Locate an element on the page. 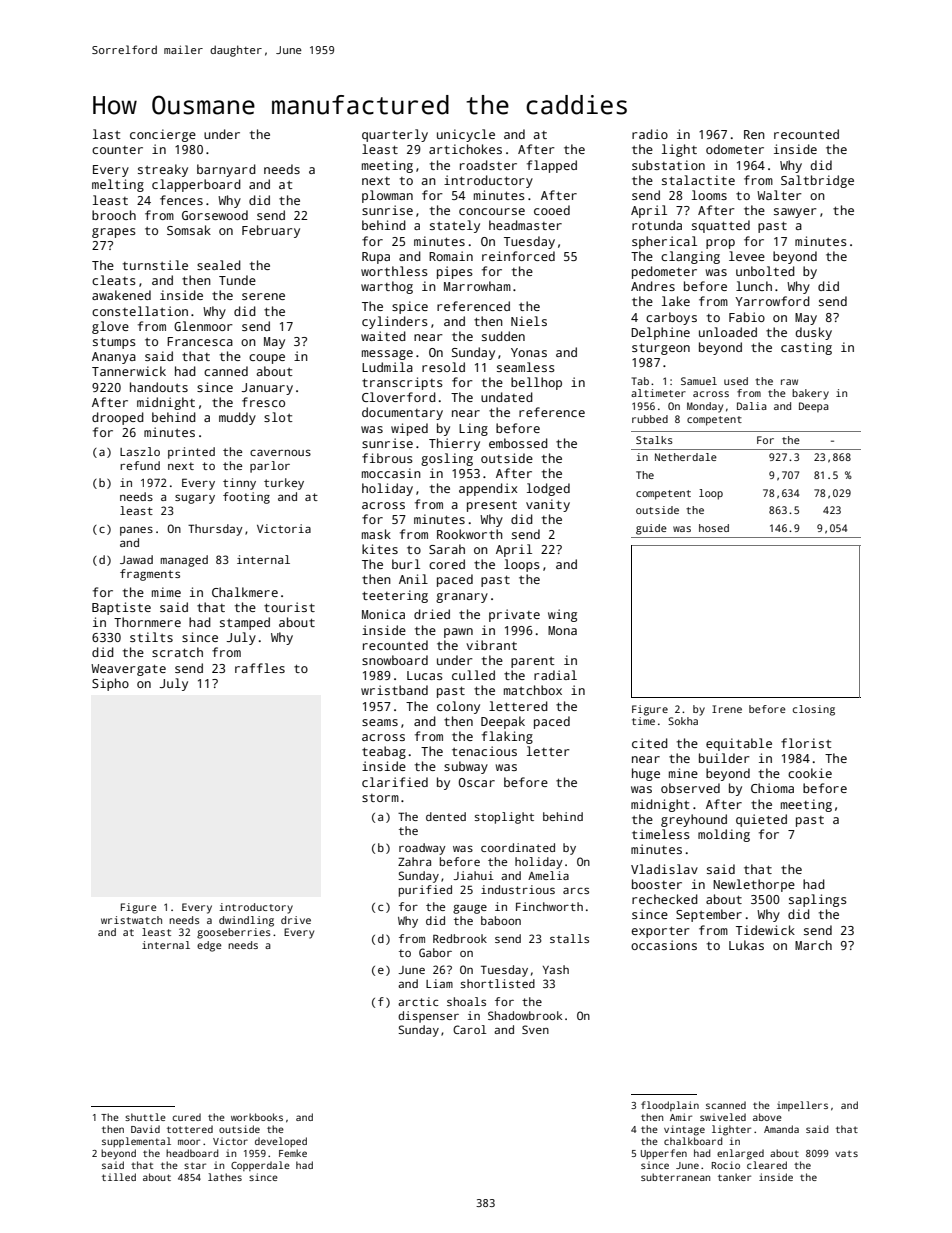  Andres is located at coordinates (653, 286).
